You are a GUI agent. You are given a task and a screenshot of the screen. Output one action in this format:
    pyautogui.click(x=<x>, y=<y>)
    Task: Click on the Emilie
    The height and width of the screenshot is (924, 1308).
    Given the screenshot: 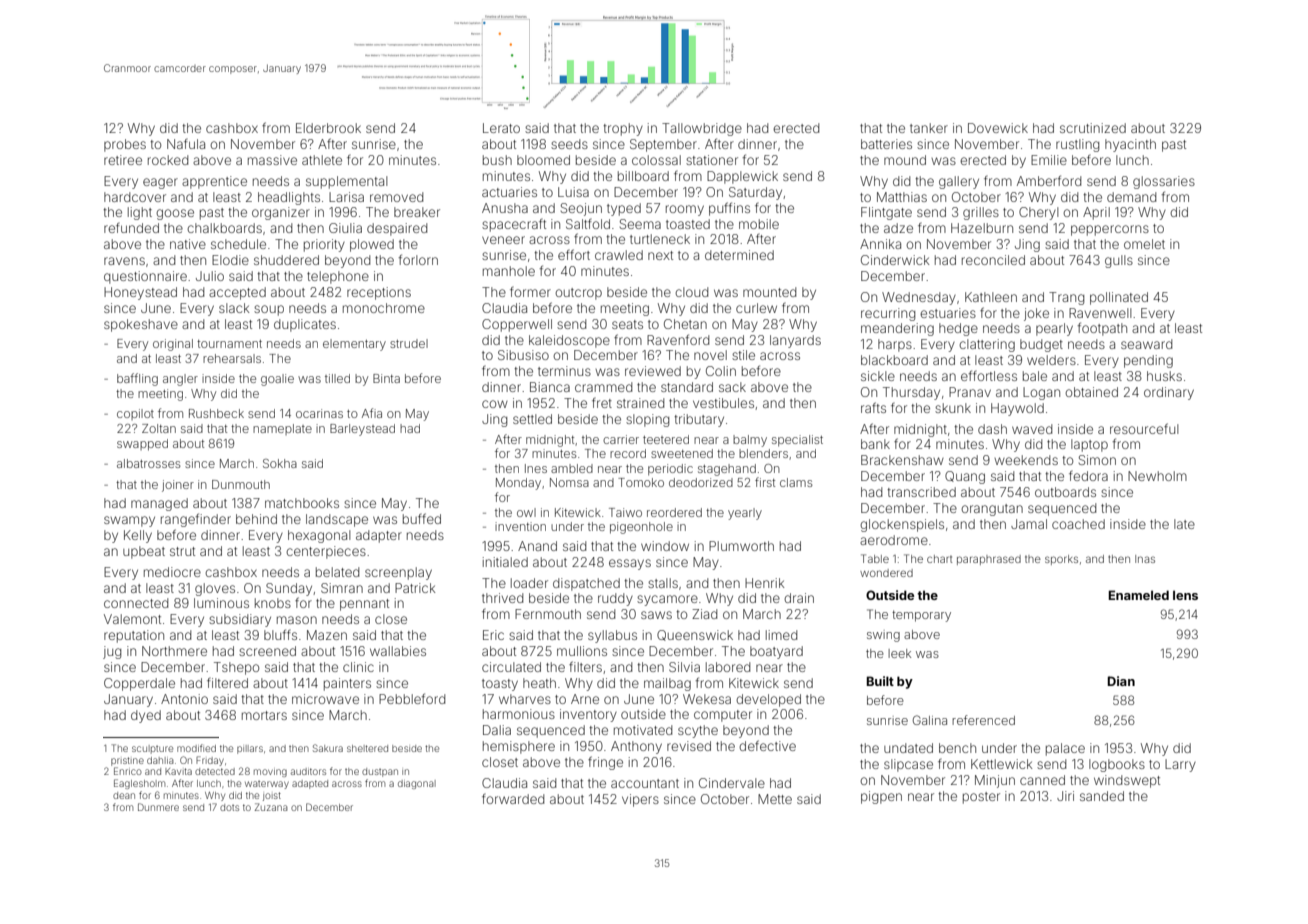 What is the action you would take?
    pyautogui.click(x=1049, y=160)
